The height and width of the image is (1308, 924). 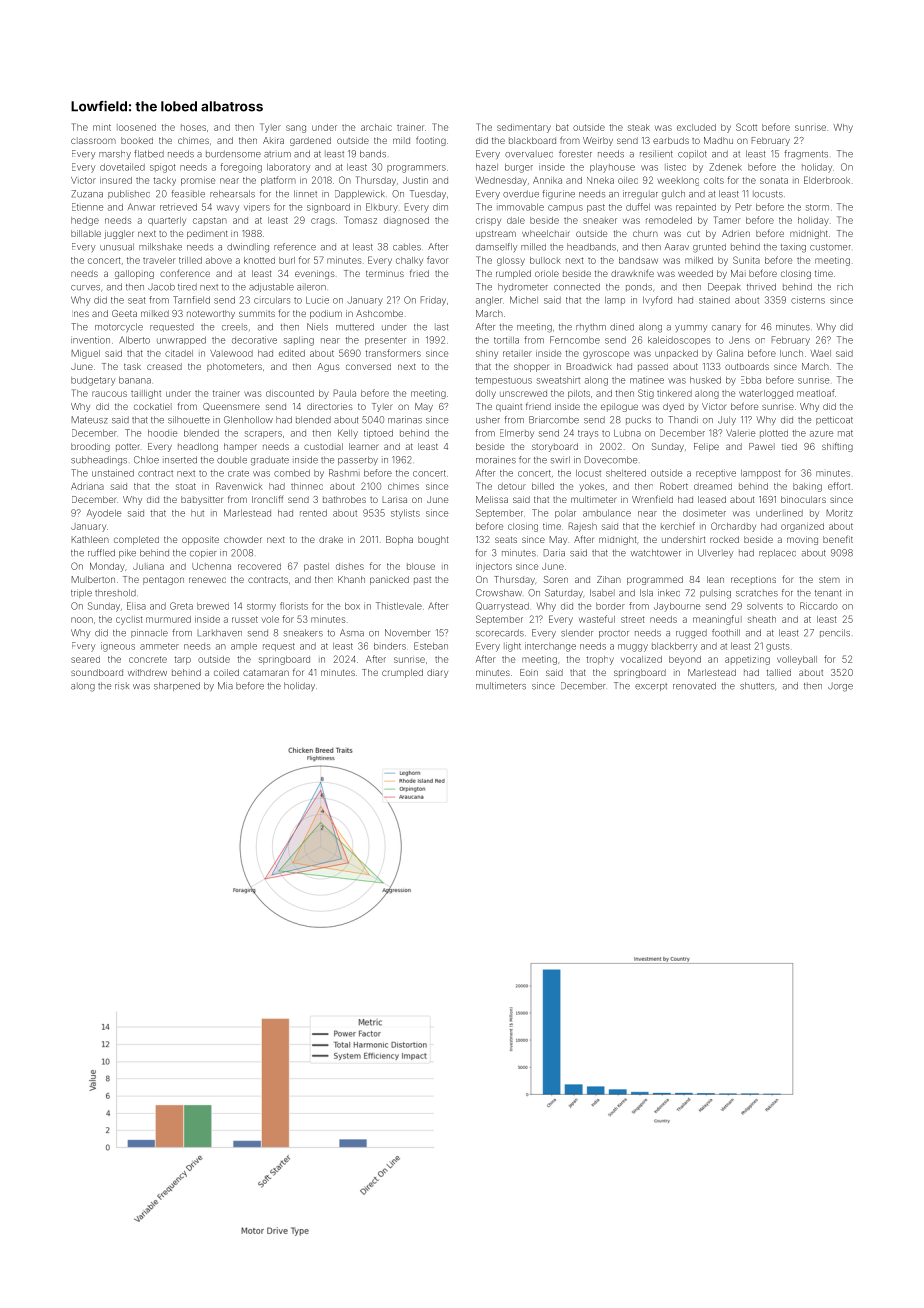 What do you see at coordinates (85, 659) in the image?
I see `seared` at bounding box center [85, 659].
